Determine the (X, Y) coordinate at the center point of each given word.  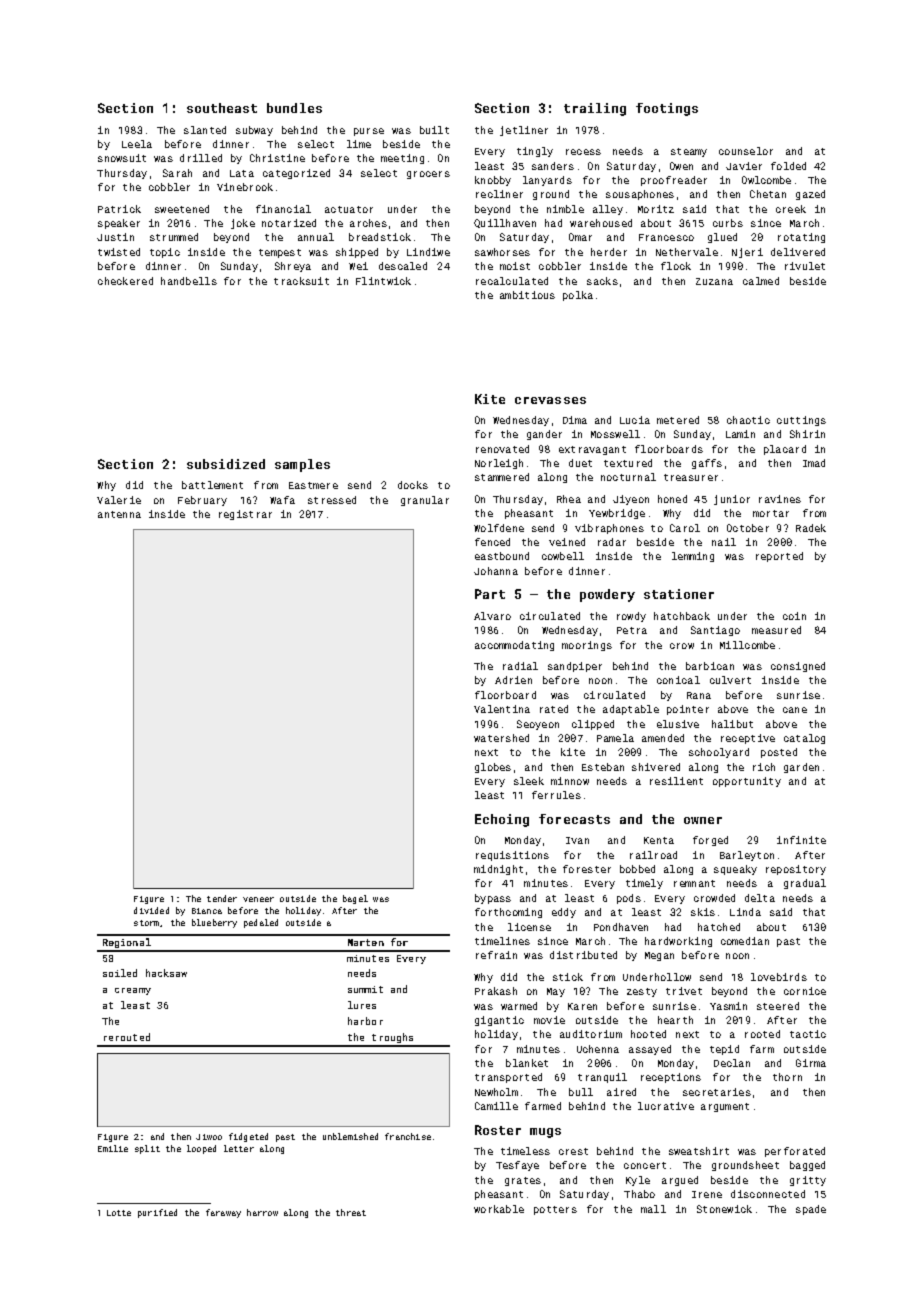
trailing (595, 109)
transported (508, 1078)
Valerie (119, 500)
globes (493, 768)
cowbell (563, 556)
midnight (498, 870)
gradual (805, 884)
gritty (808, 1181)
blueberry (214, 923)
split (147, 1149)
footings (667, 109)
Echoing (502, 820)
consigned (798, 667)
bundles (294, 108)
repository (796, 870)
